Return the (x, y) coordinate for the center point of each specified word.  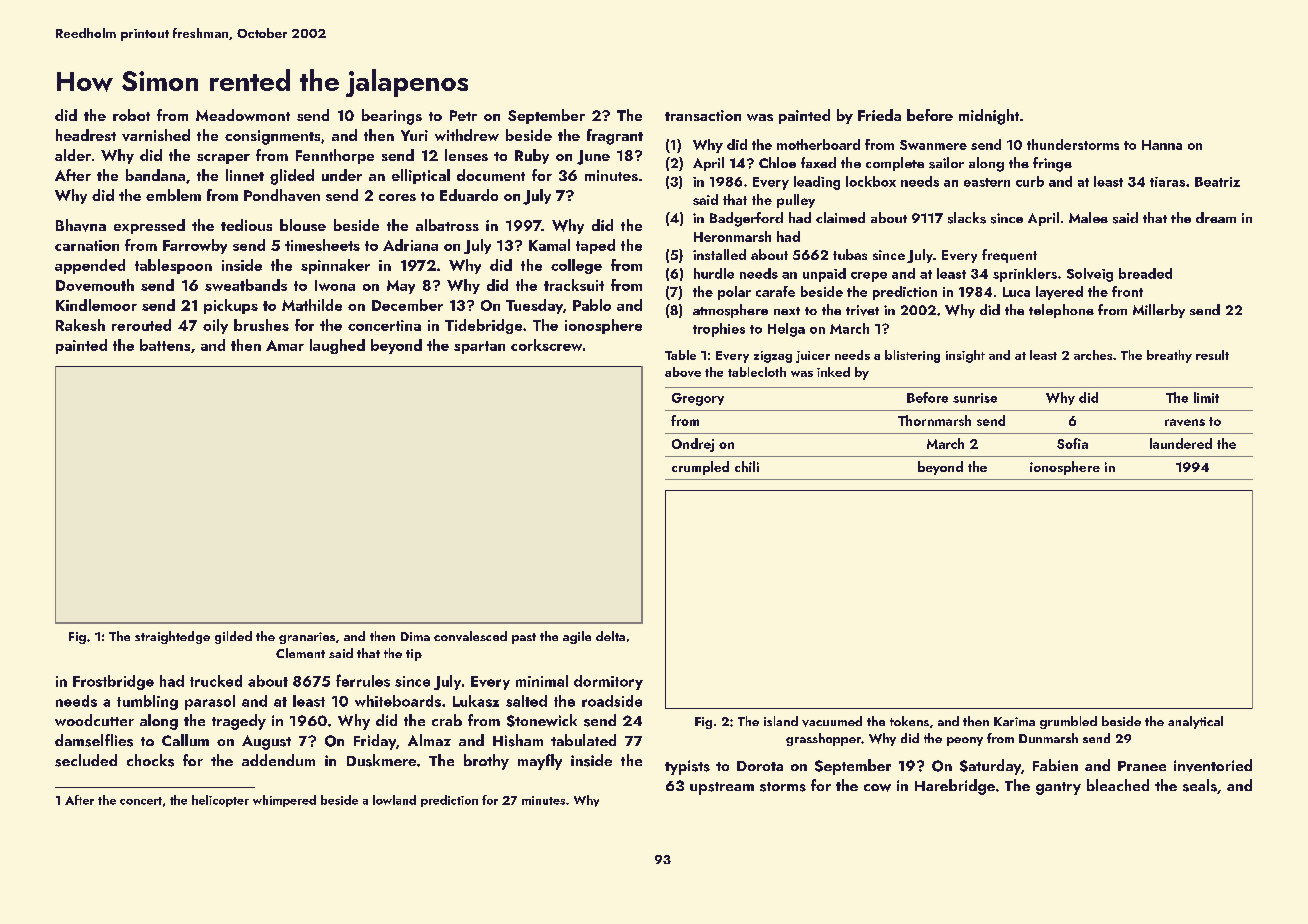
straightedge (172, 637)
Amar (285, 345)
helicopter (220, 801)
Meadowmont (243, 115)
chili (747, 466)
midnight (989, 117)
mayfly (540, 762)
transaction (703, 115)
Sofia (1072, 443)
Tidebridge (483, 326)
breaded (1145, 273)
